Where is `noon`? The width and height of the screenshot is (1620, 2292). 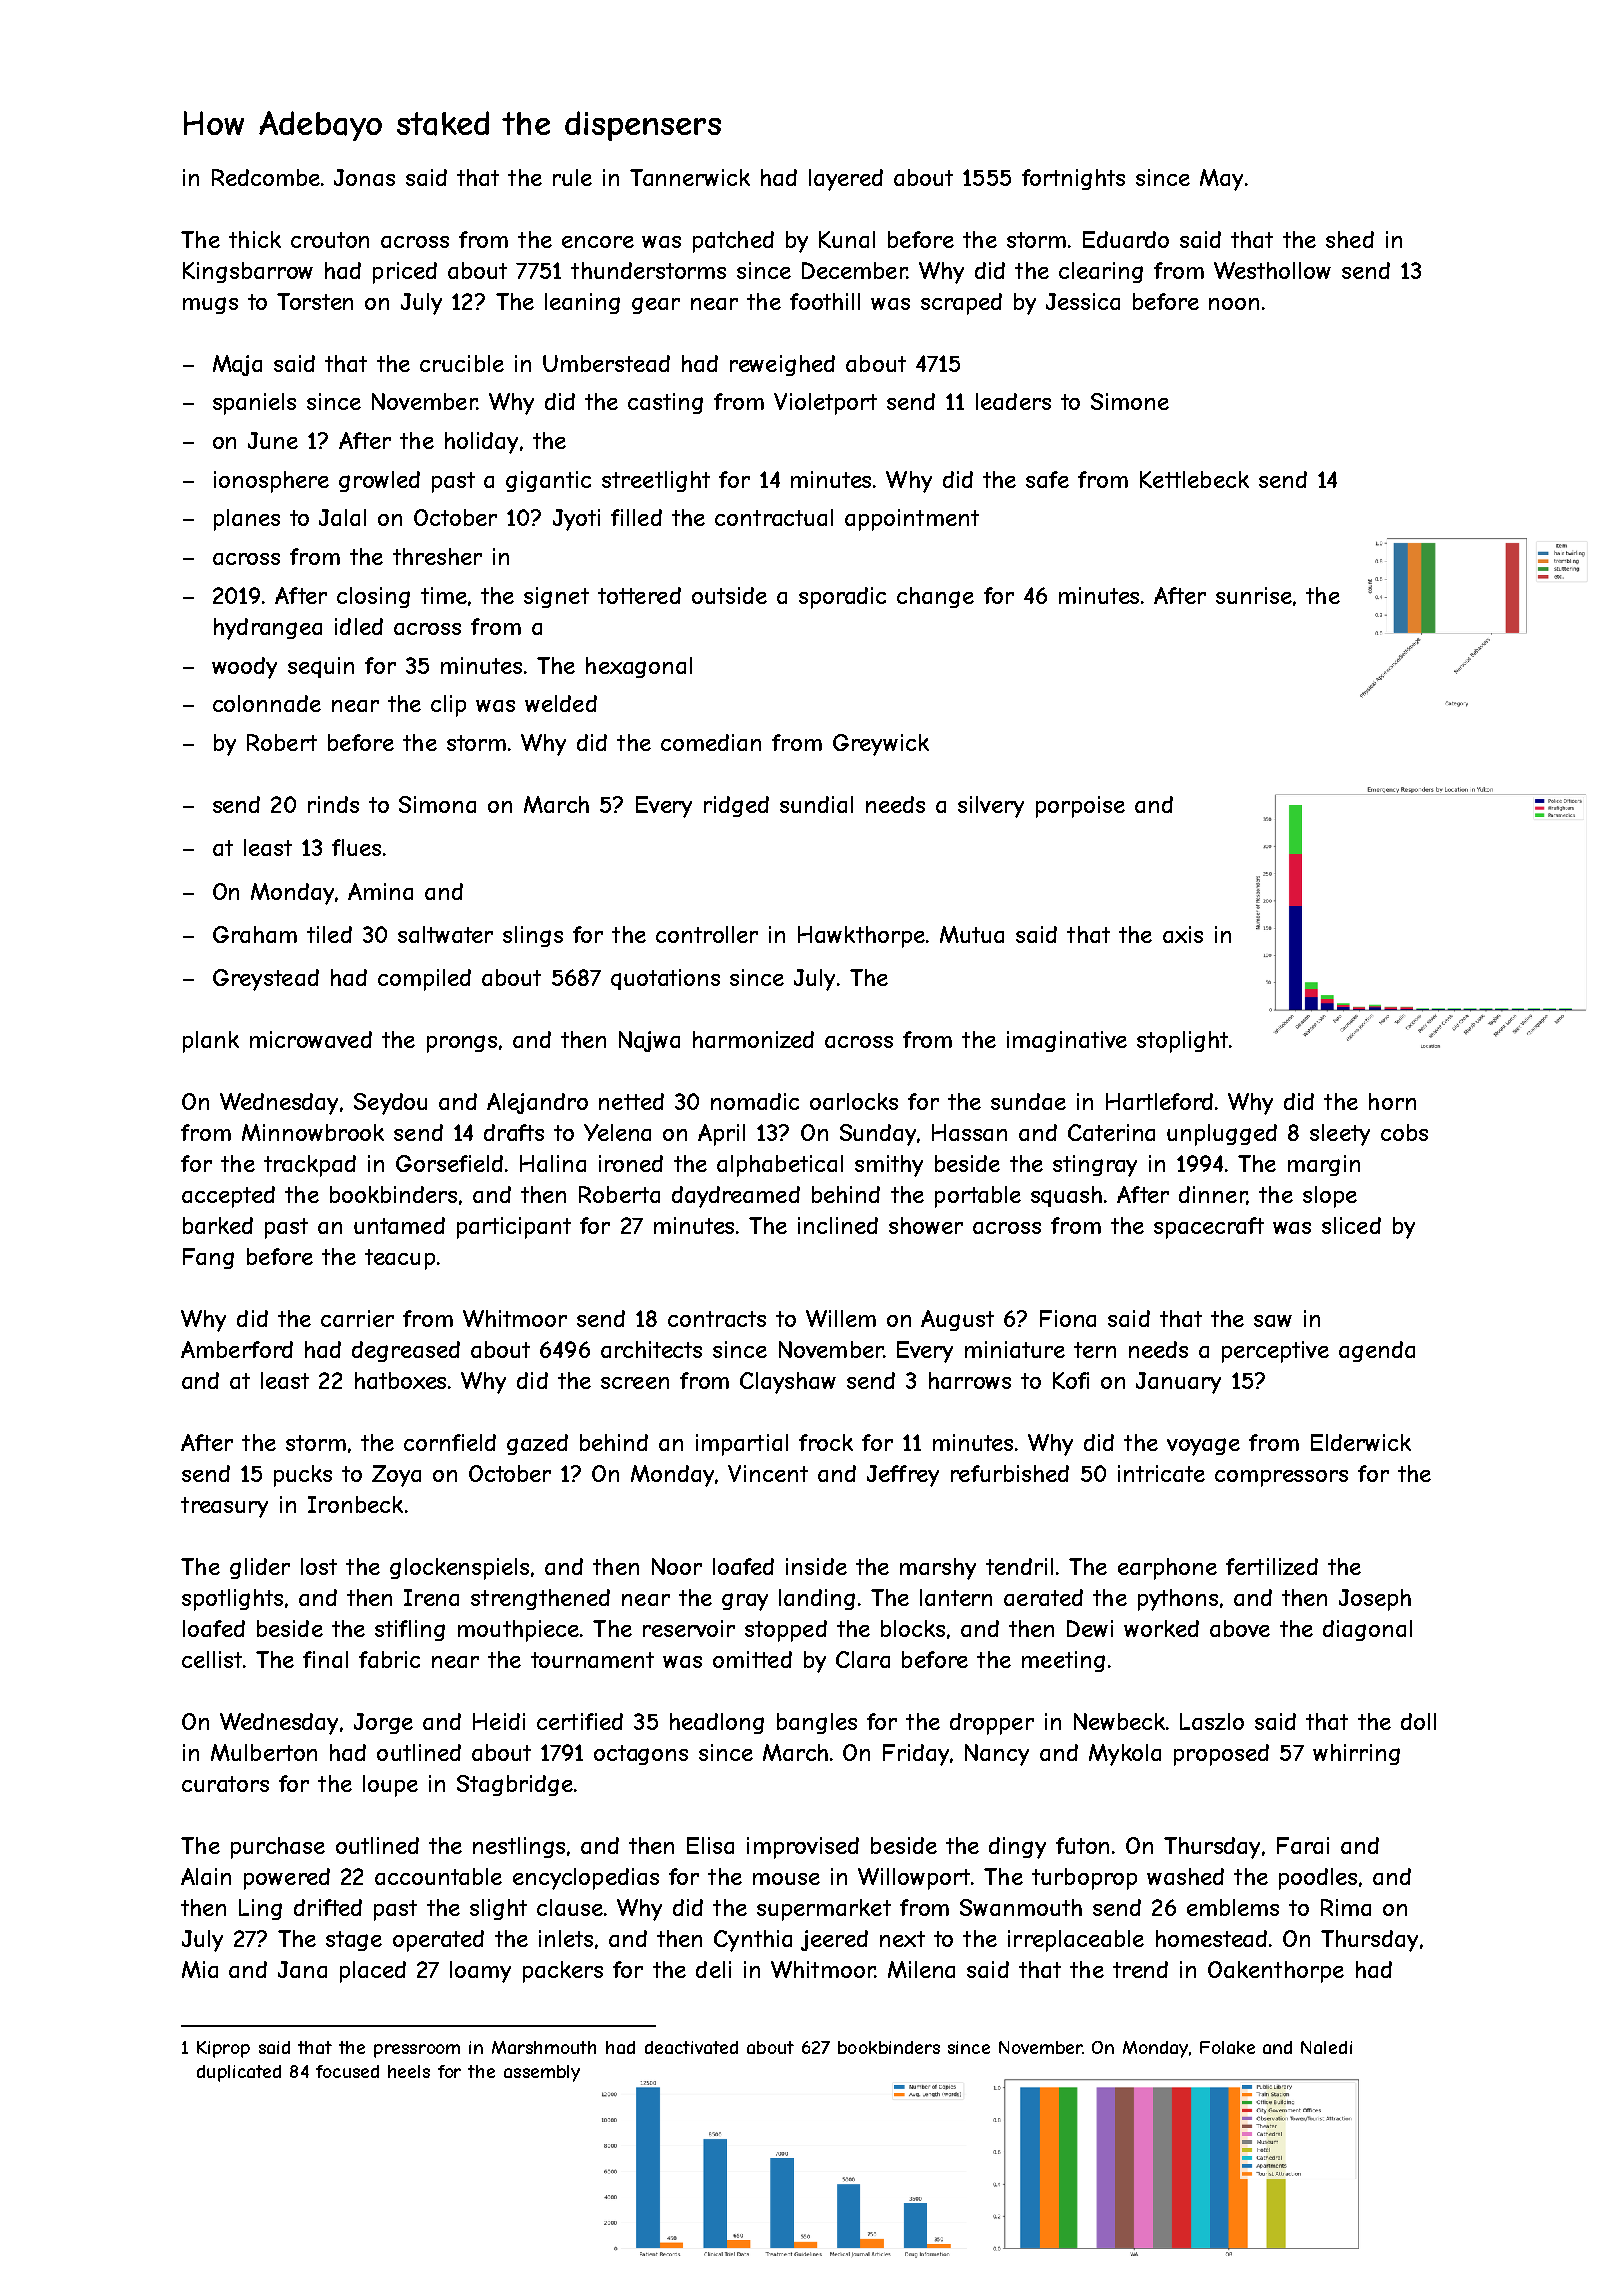
noon is located at coordinates (1234, 304).
